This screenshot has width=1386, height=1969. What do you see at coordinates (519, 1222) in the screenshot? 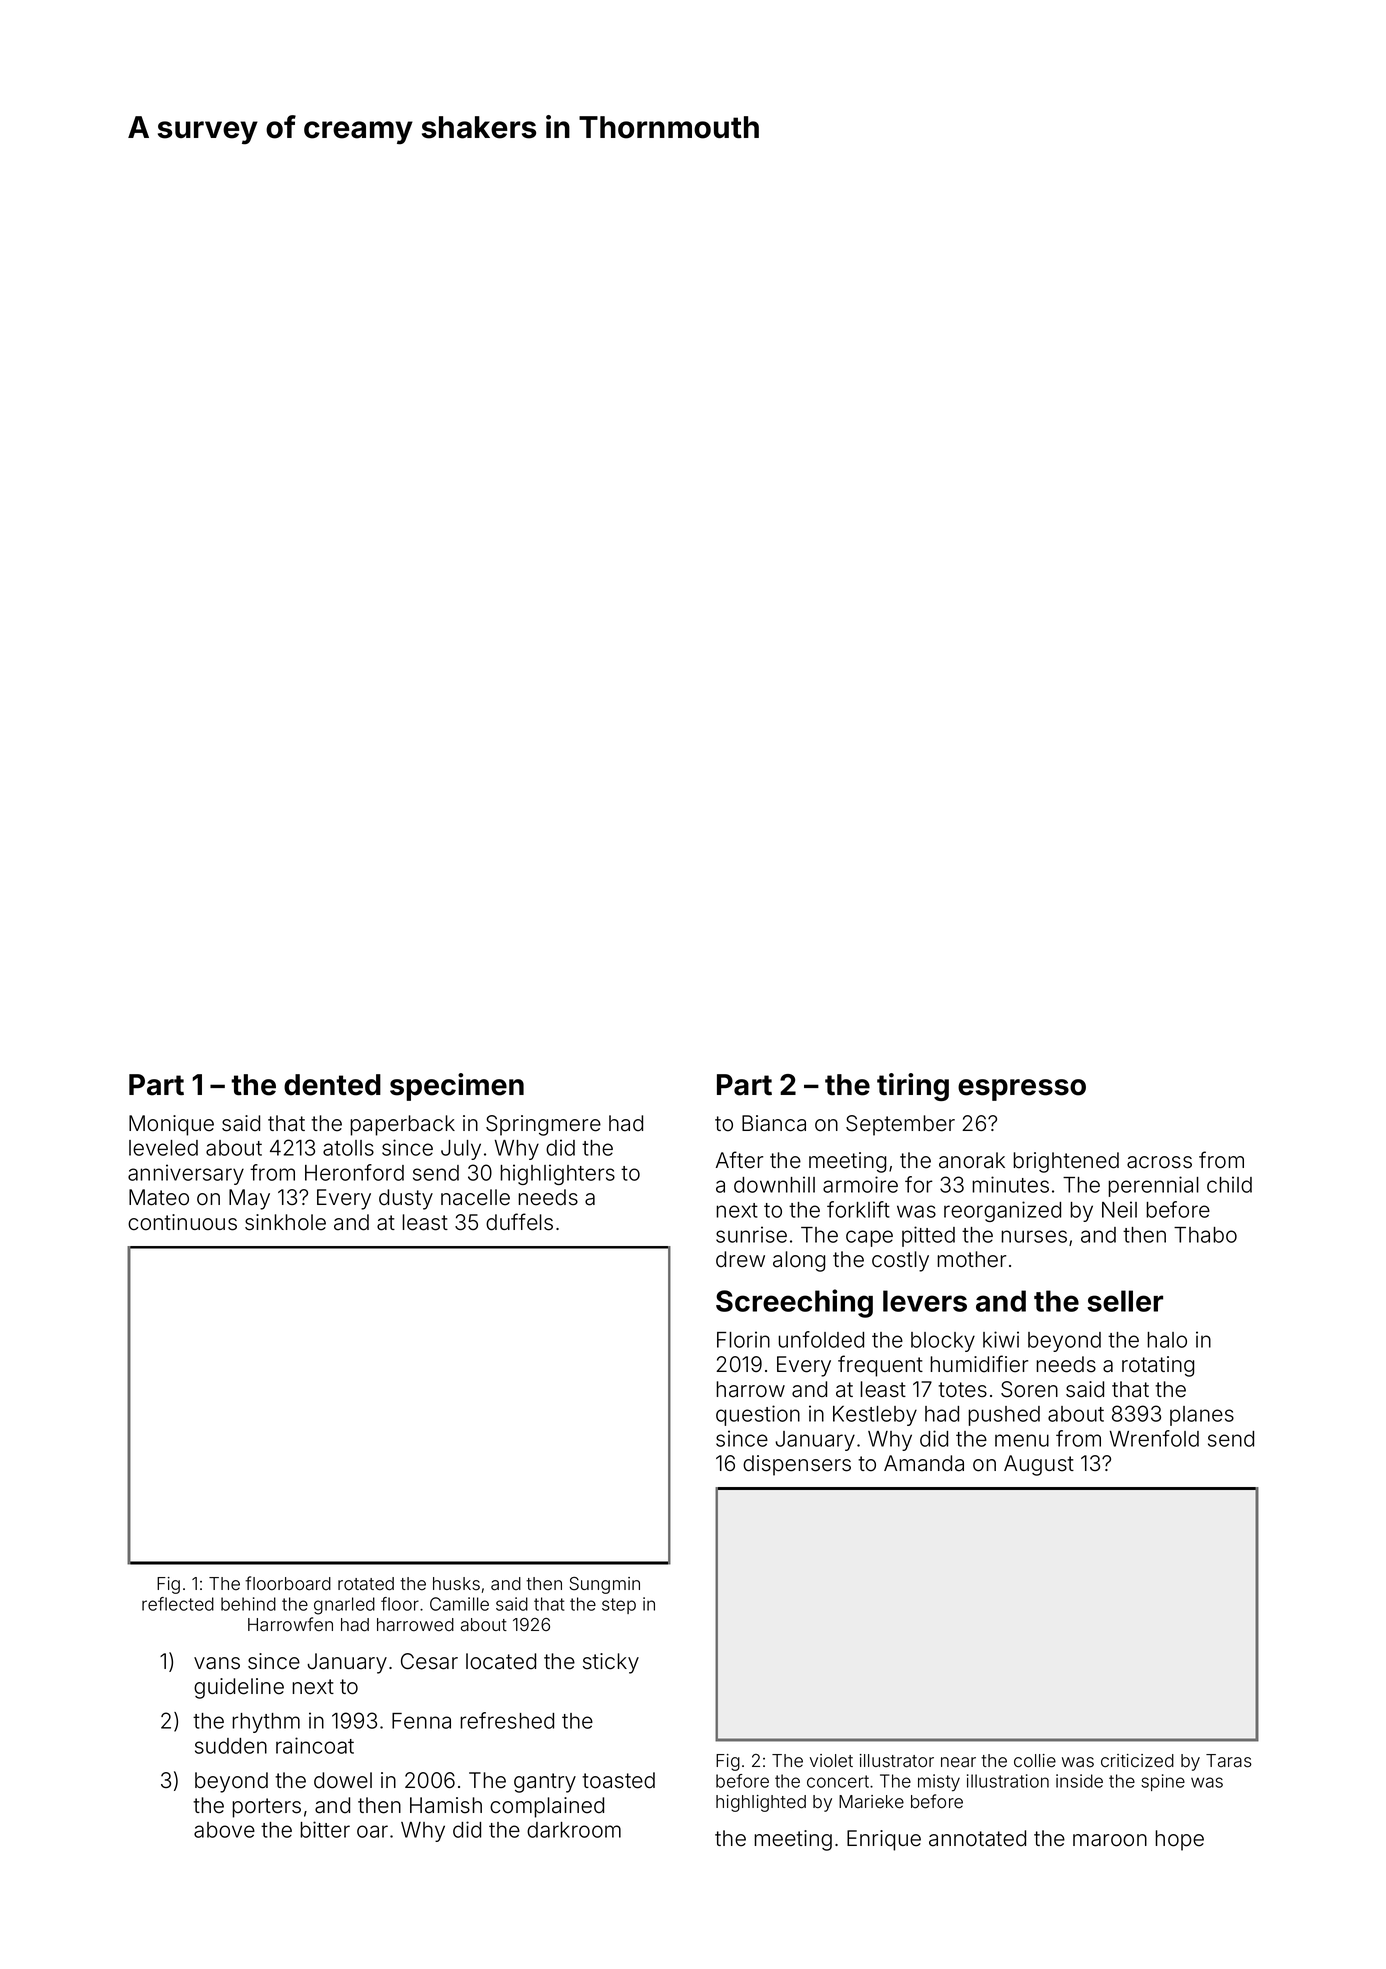
I see `duffels` at bounding box center [519, 1222].
